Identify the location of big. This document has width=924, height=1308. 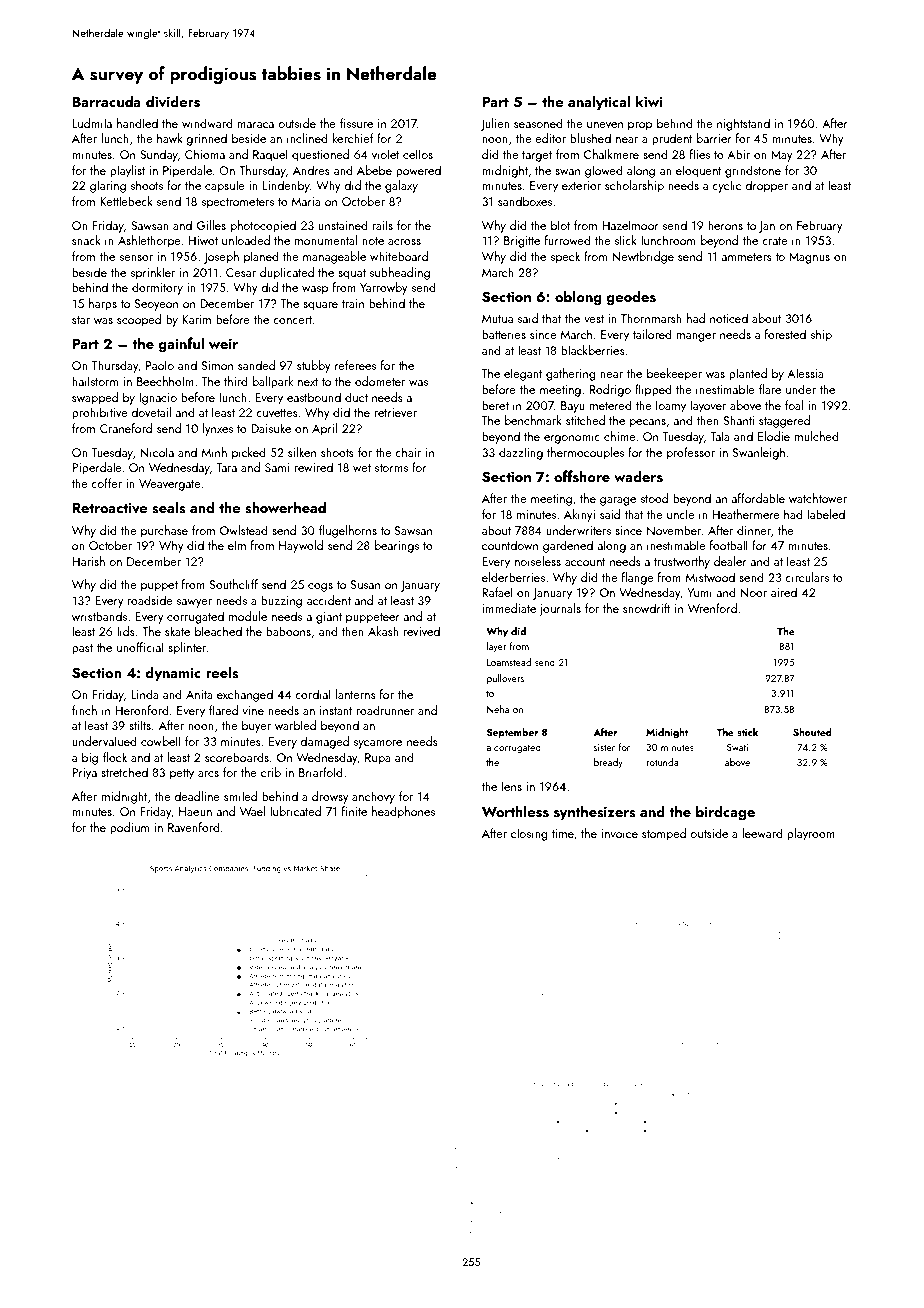
(90, 758).
